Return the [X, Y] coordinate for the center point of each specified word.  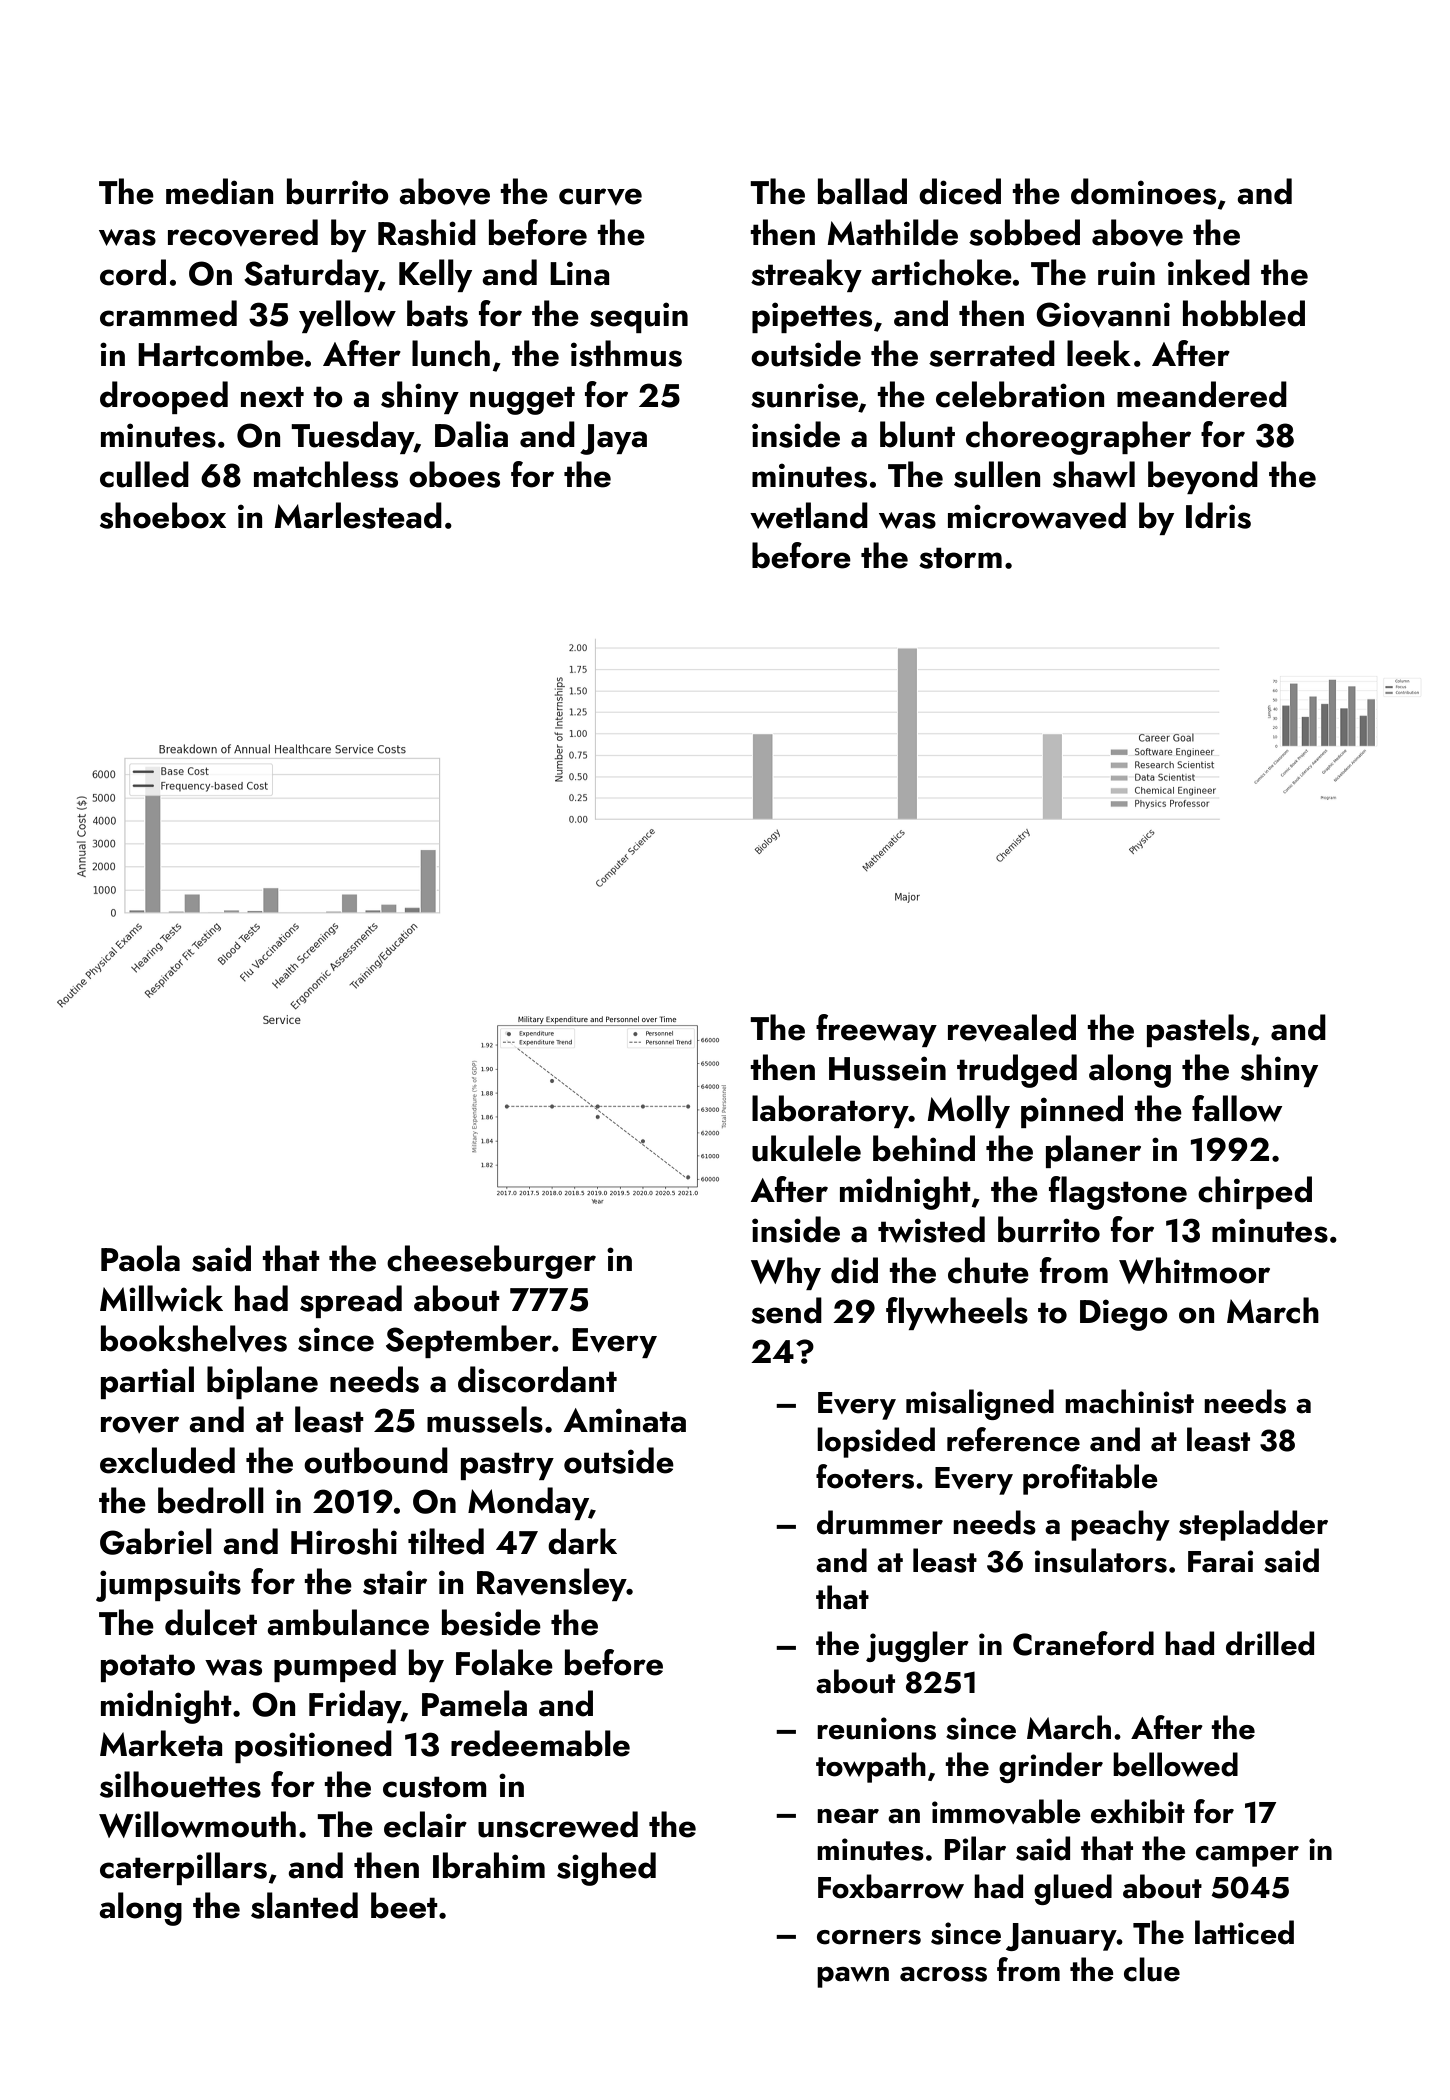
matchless [326, 474]
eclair [425, 1824]
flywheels [957, 1313]
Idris [1218, 515]
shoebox [163, 515]
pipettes [812, 317]
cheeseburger [491, 1262]
